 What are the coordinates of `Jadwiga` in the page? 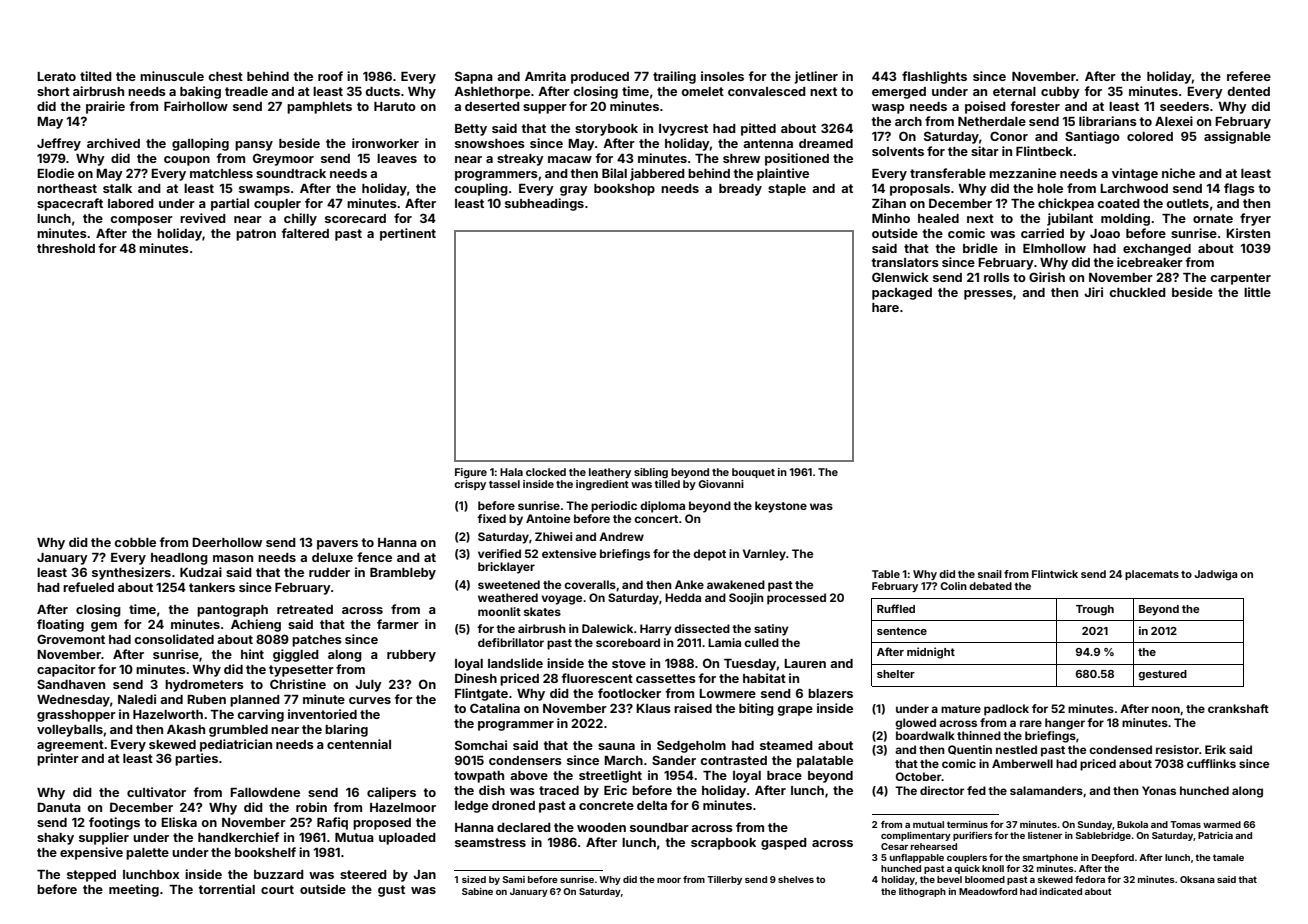 It's located at (1216, 575).
